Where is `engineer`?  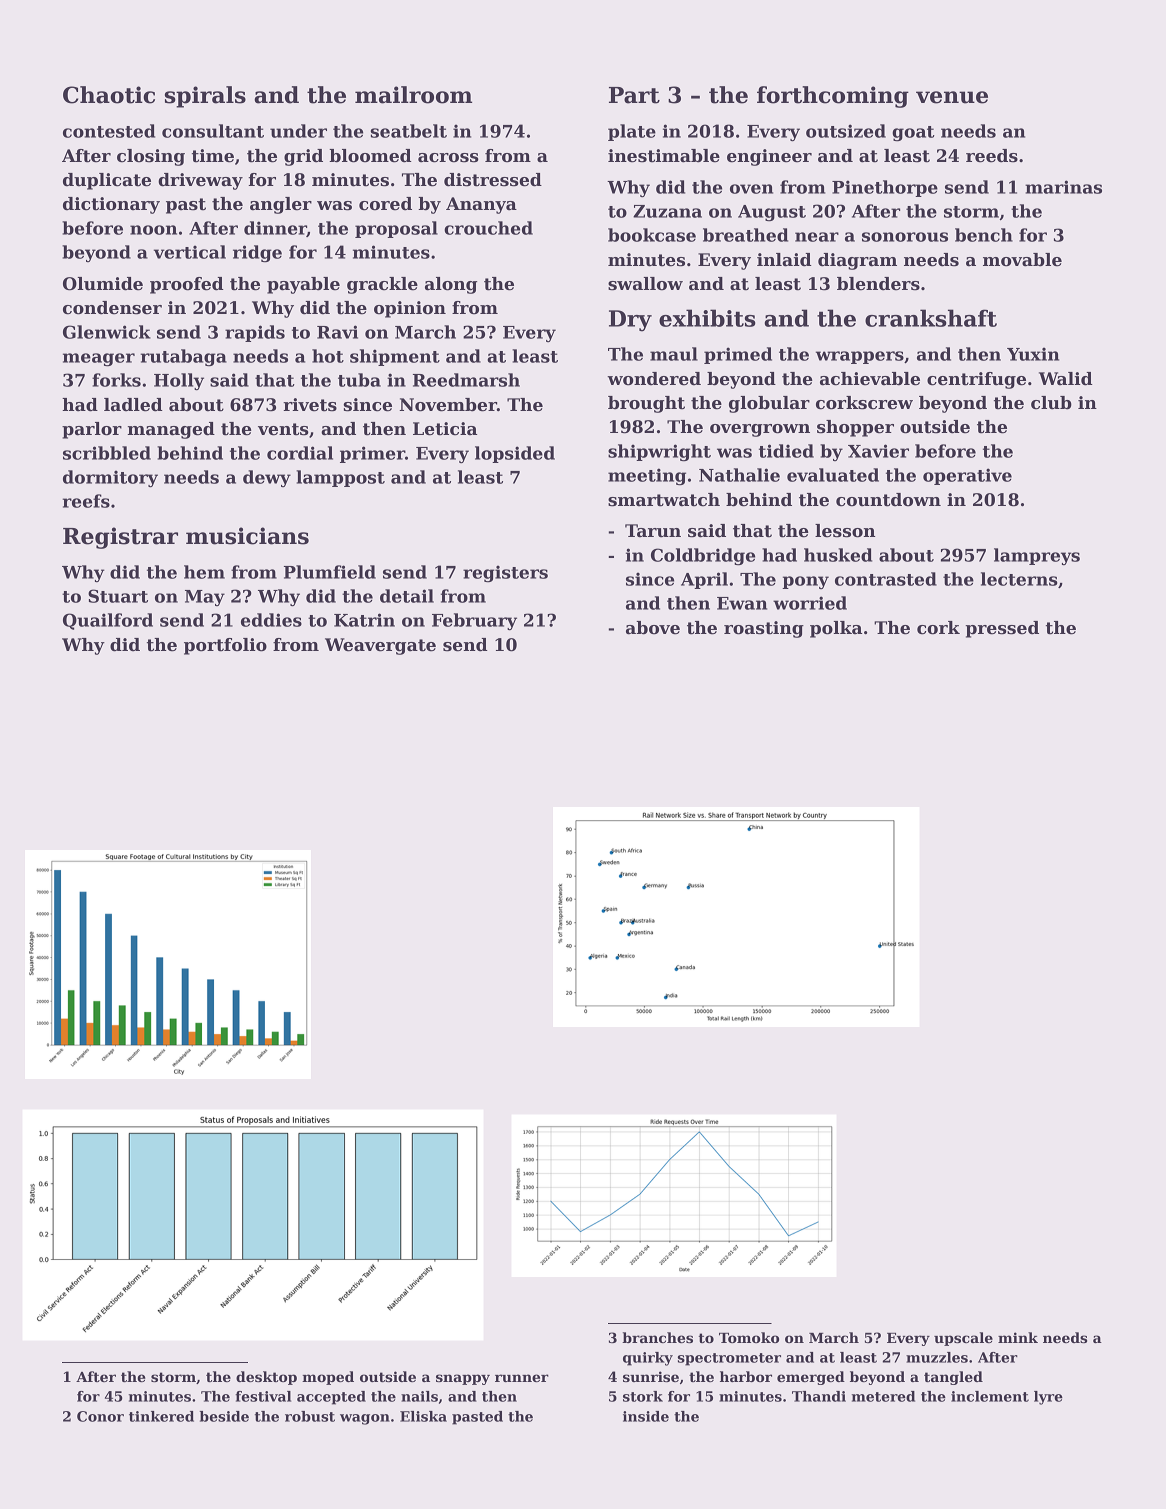
engineer is located at coordinates (769, 157).
